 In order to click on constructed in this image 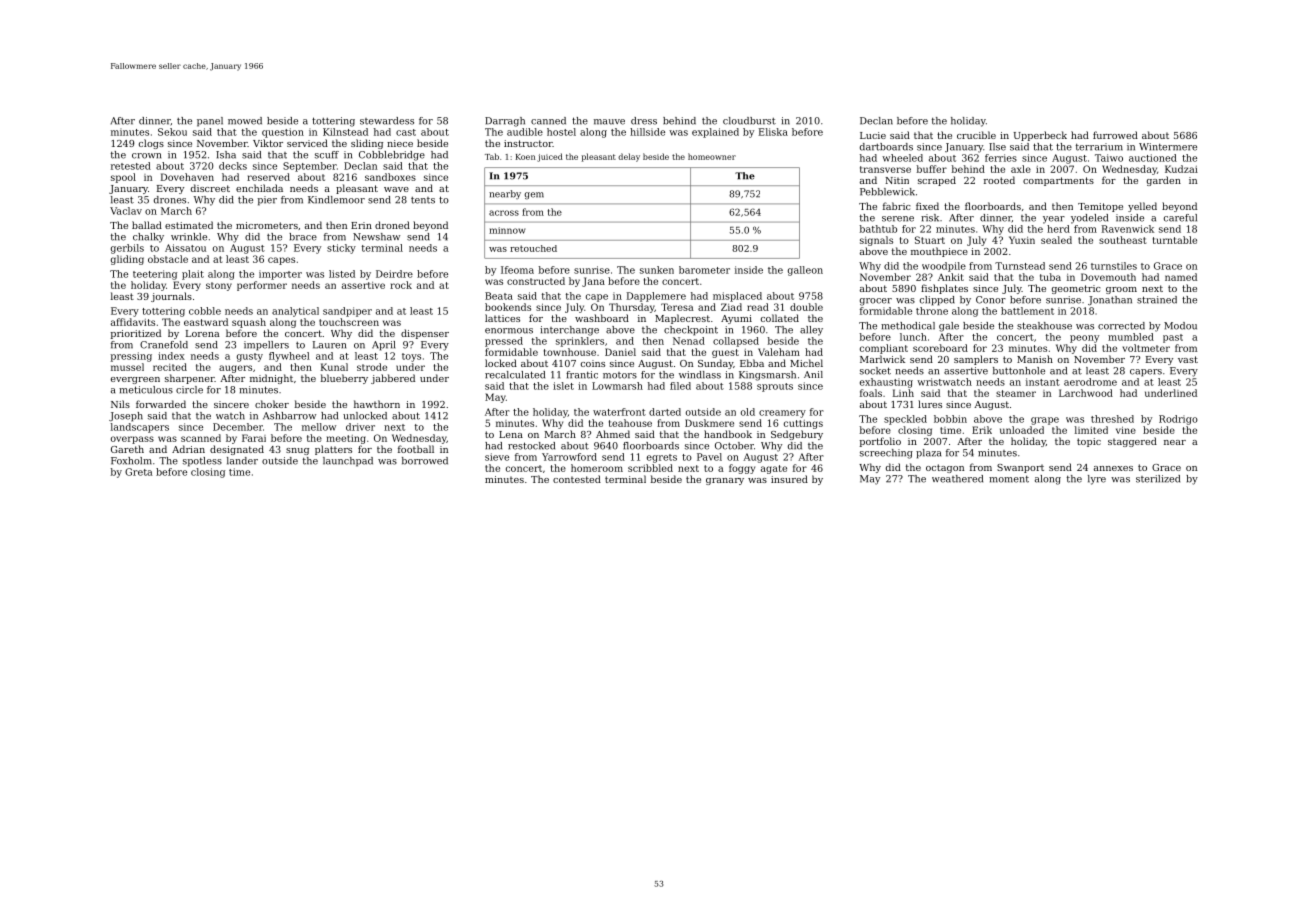, I will do `click(536, 281)`.
